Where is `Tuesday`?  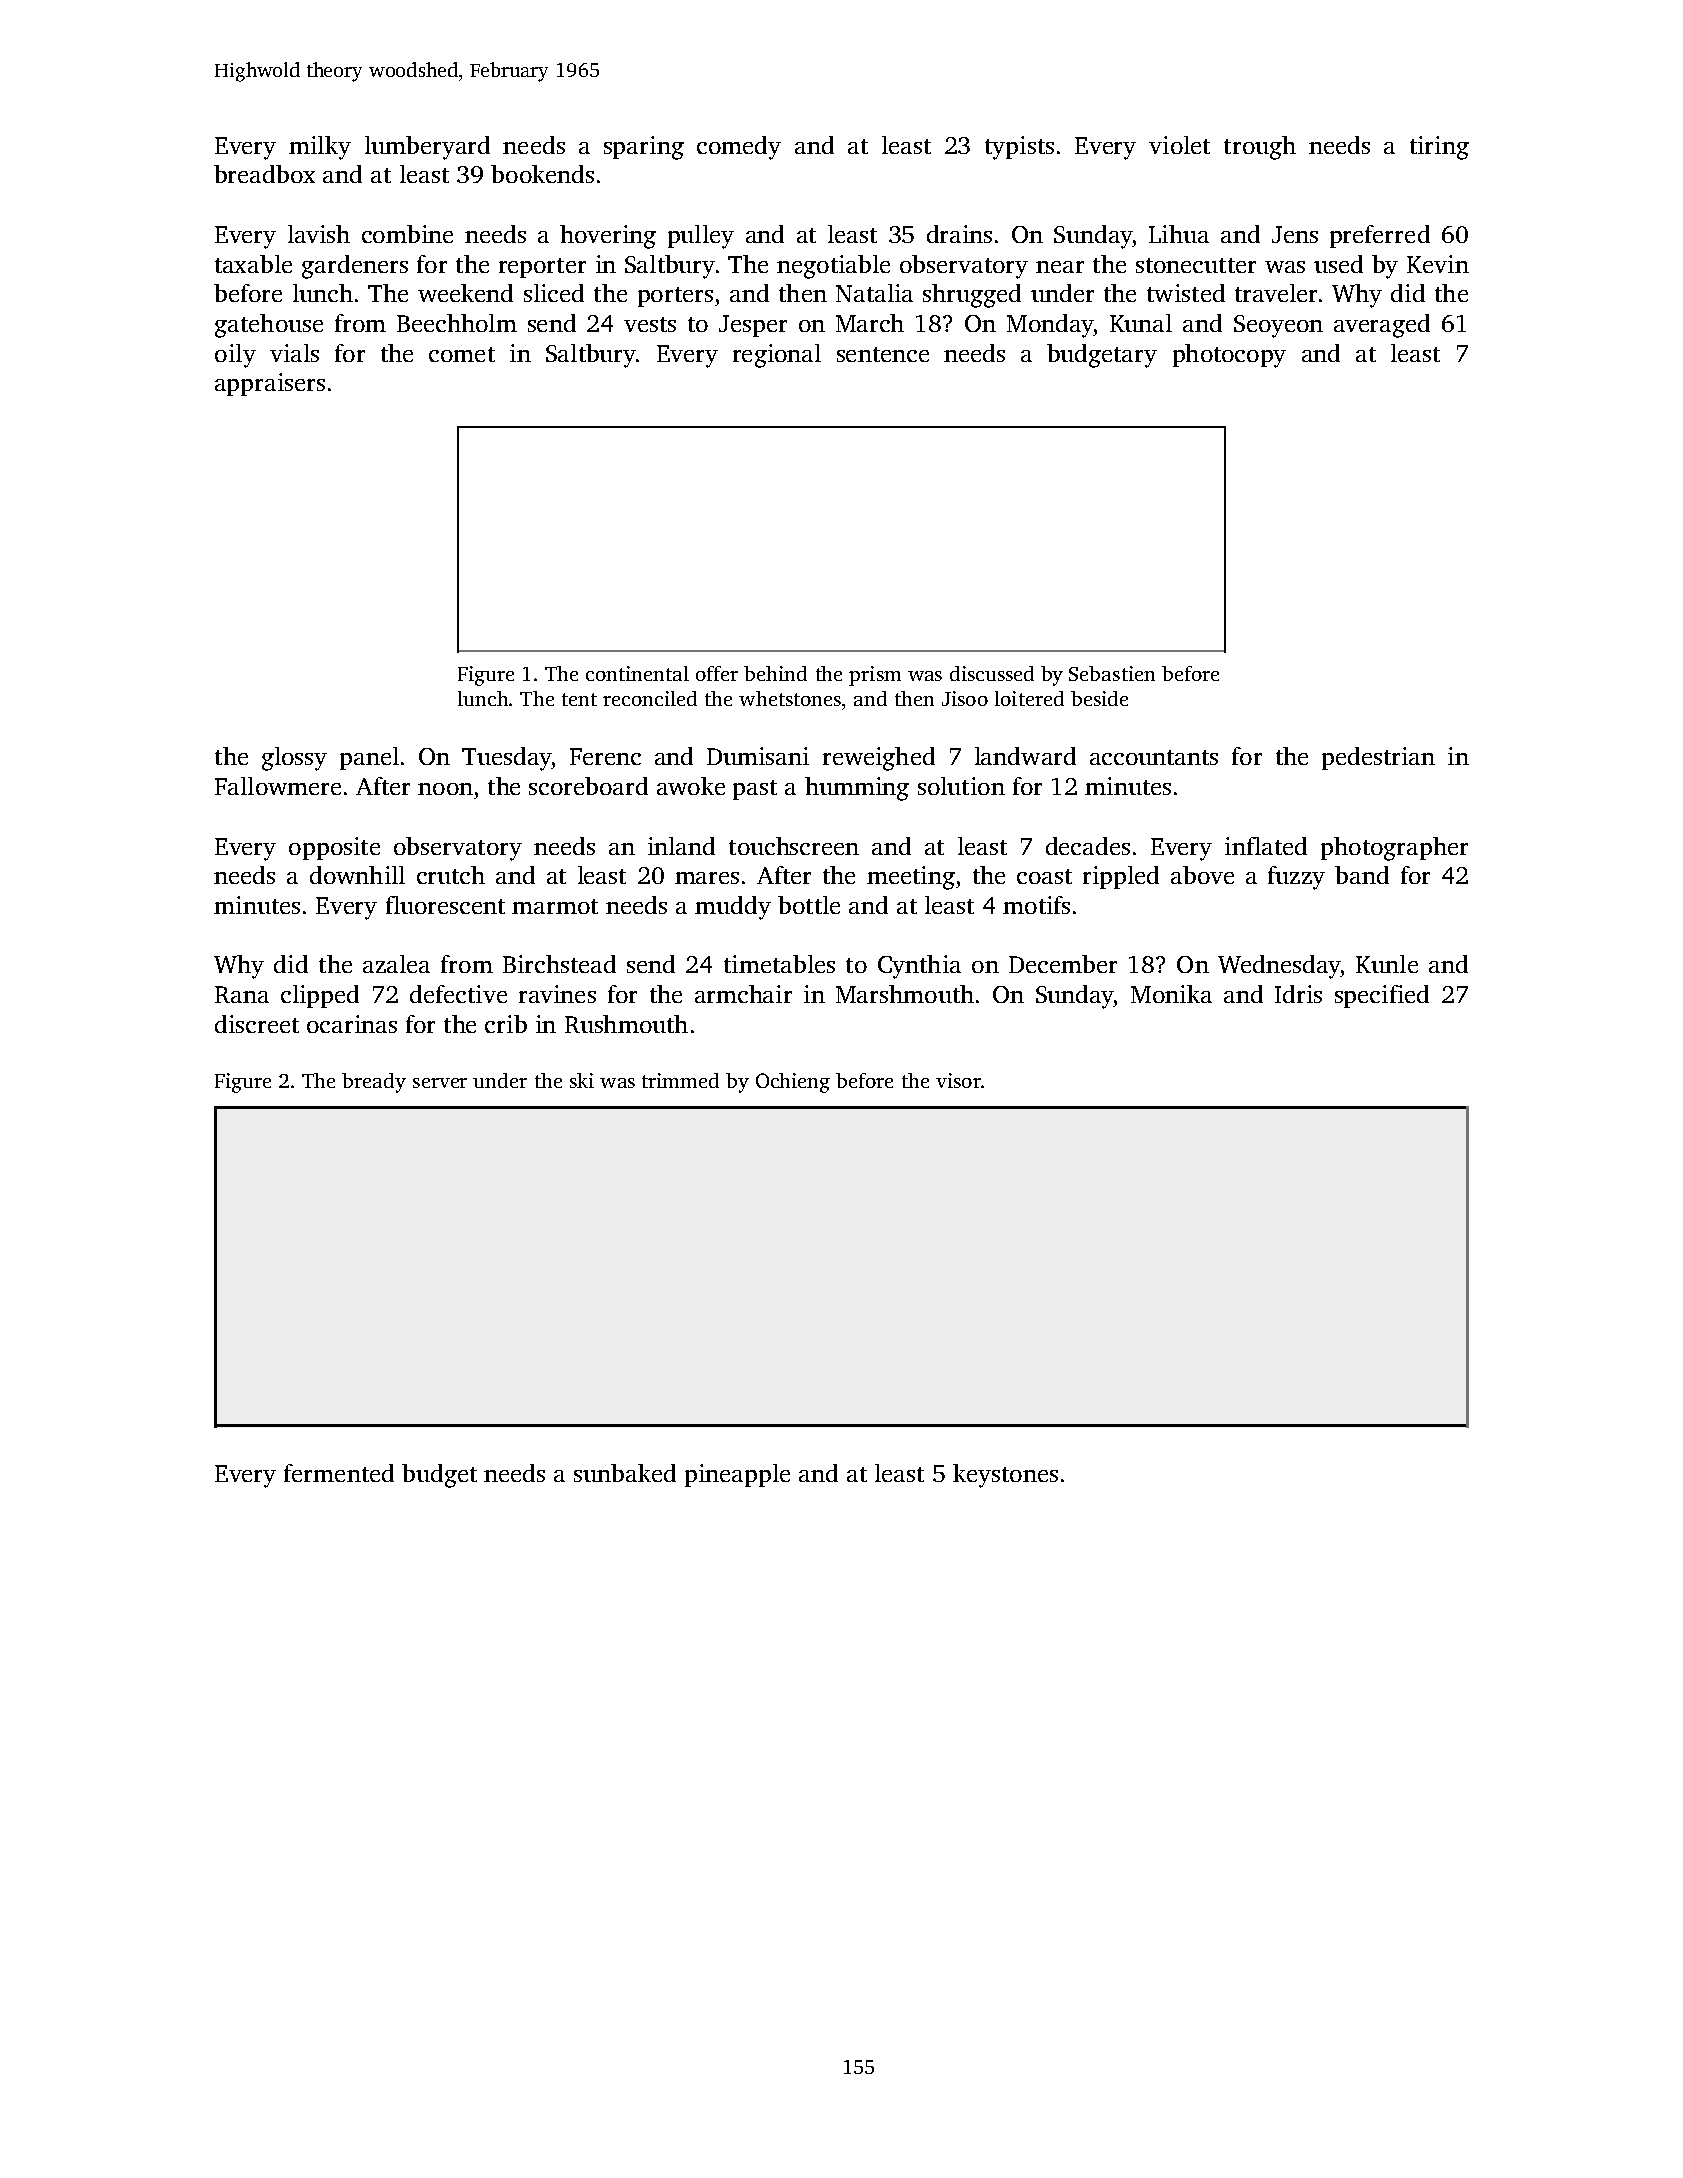
Tuesday is located at coordinates (506, 759).
